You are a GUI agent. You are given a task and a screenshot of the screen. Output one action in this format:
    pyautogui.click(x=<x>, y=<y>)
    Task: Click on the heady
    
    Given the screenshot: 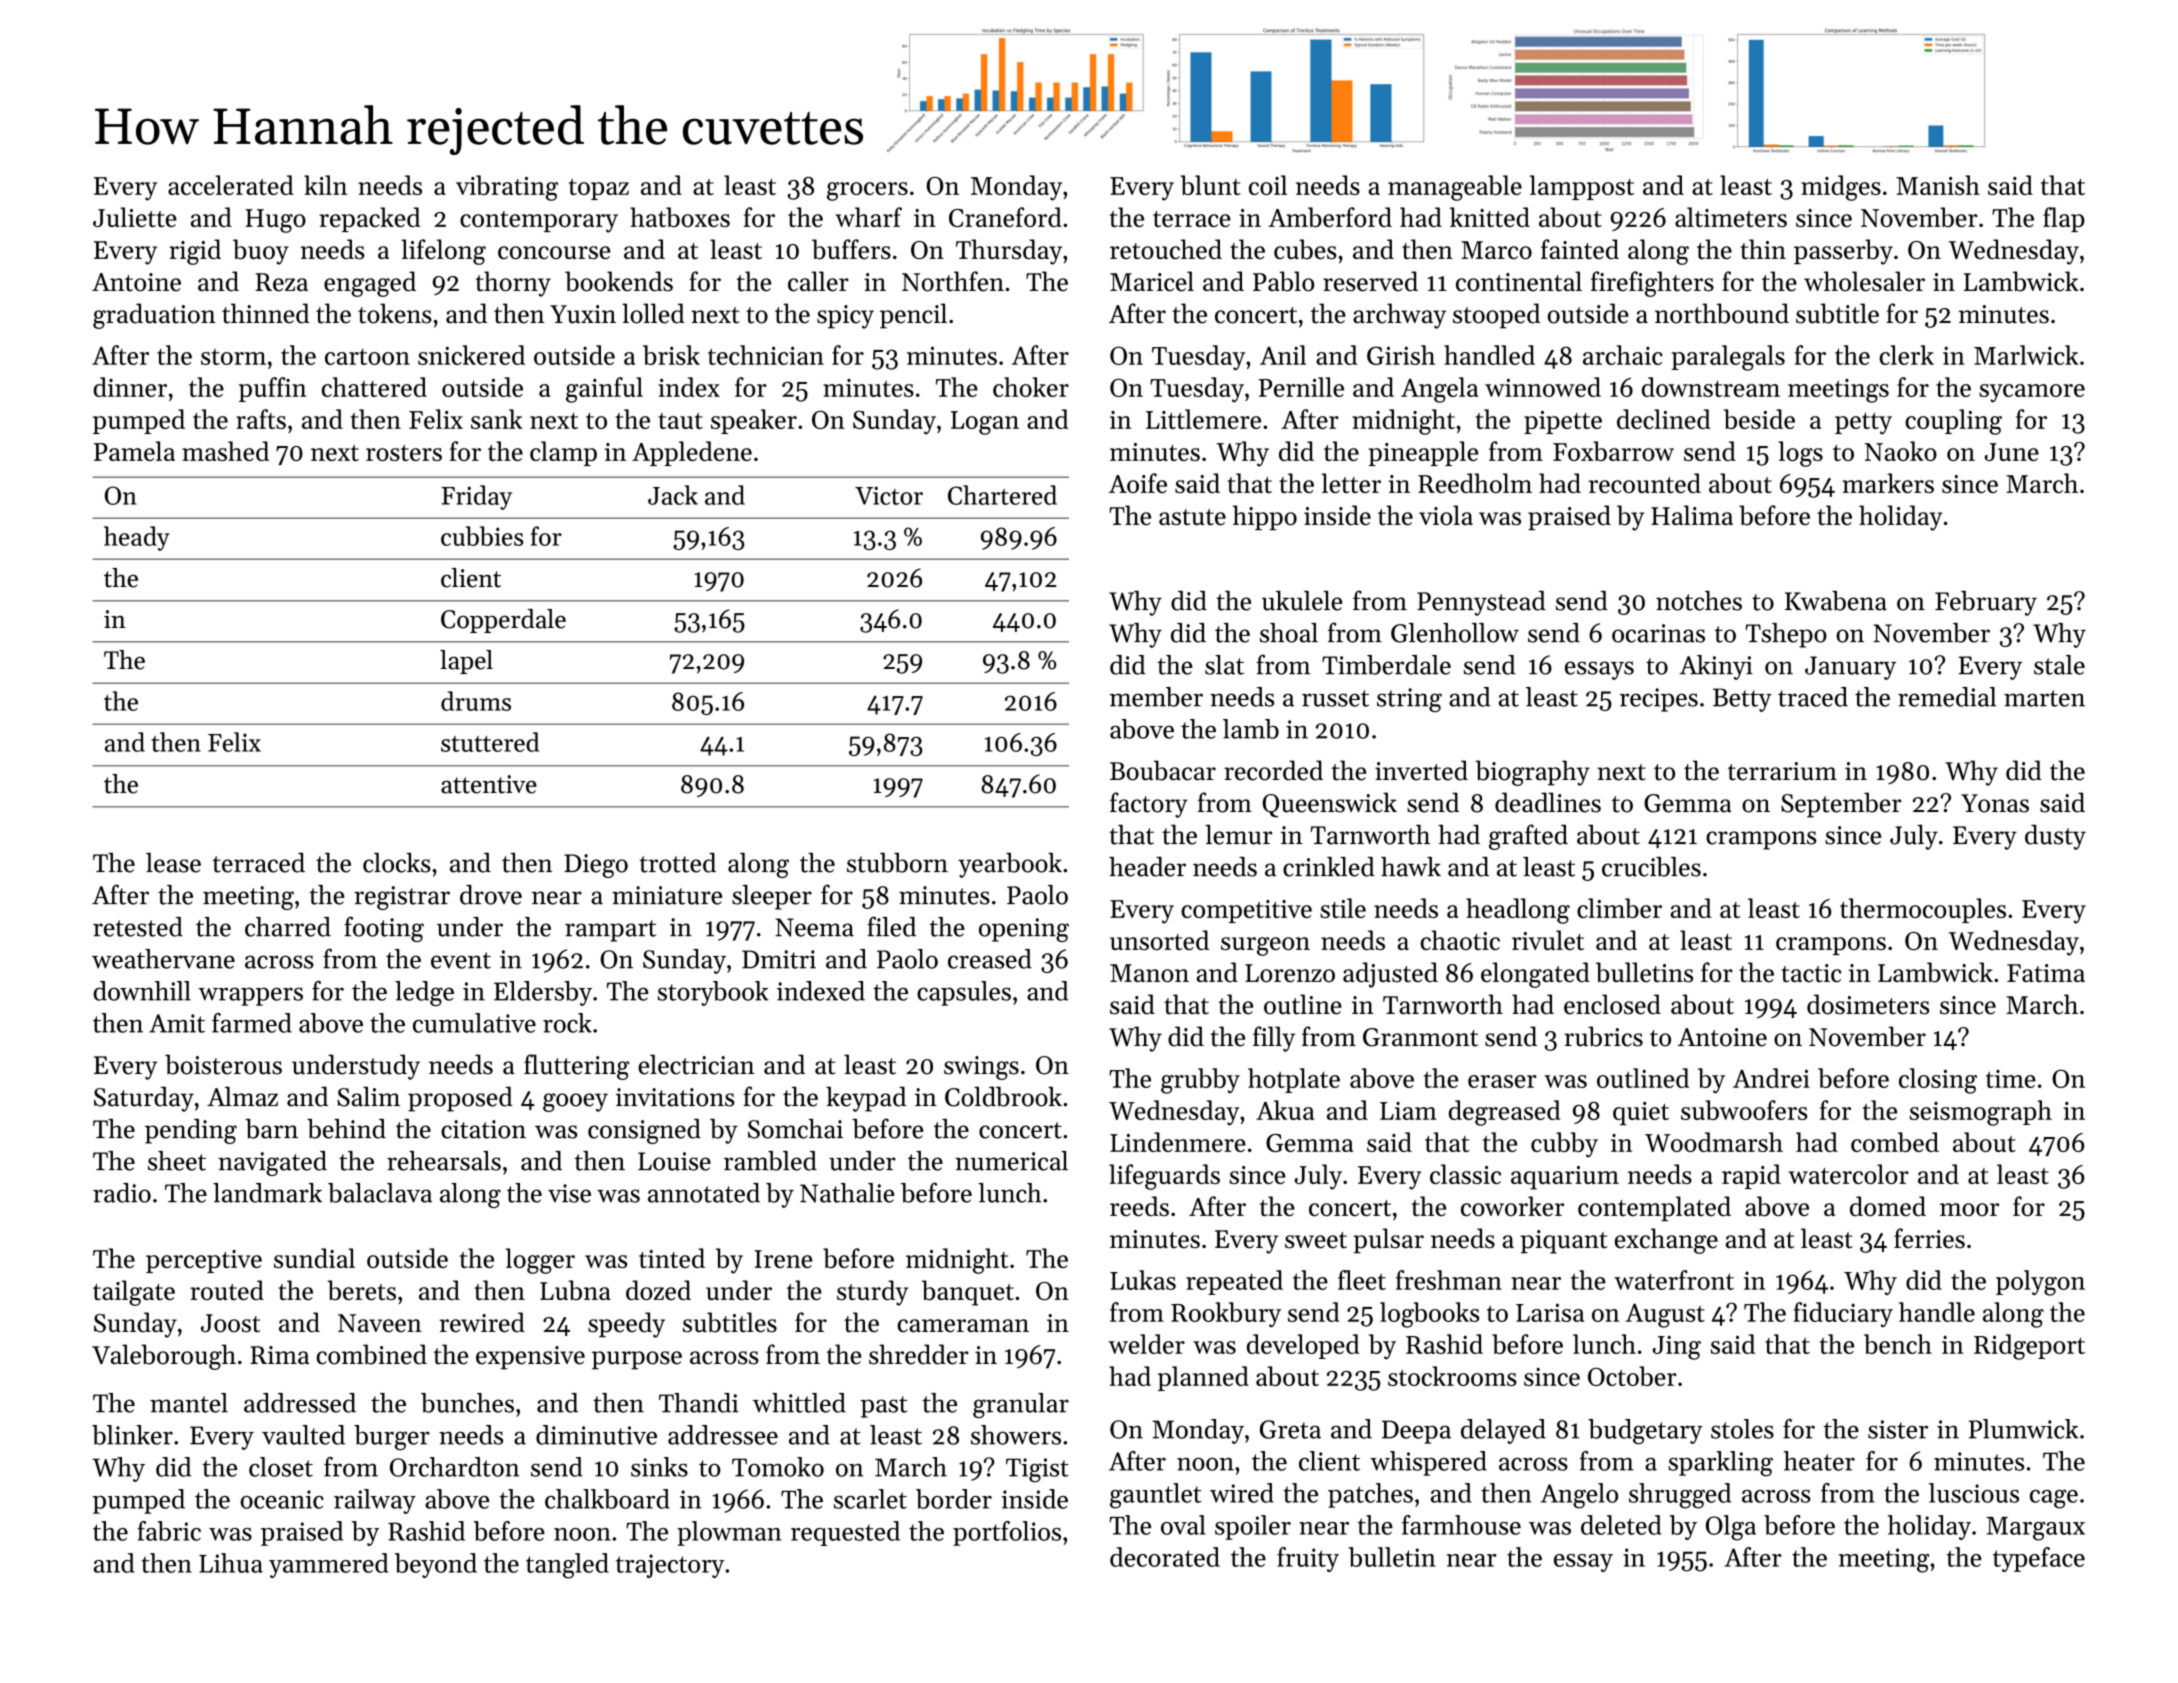 What is the action you would take?
    pyautogui.click(x=137, y=538)
